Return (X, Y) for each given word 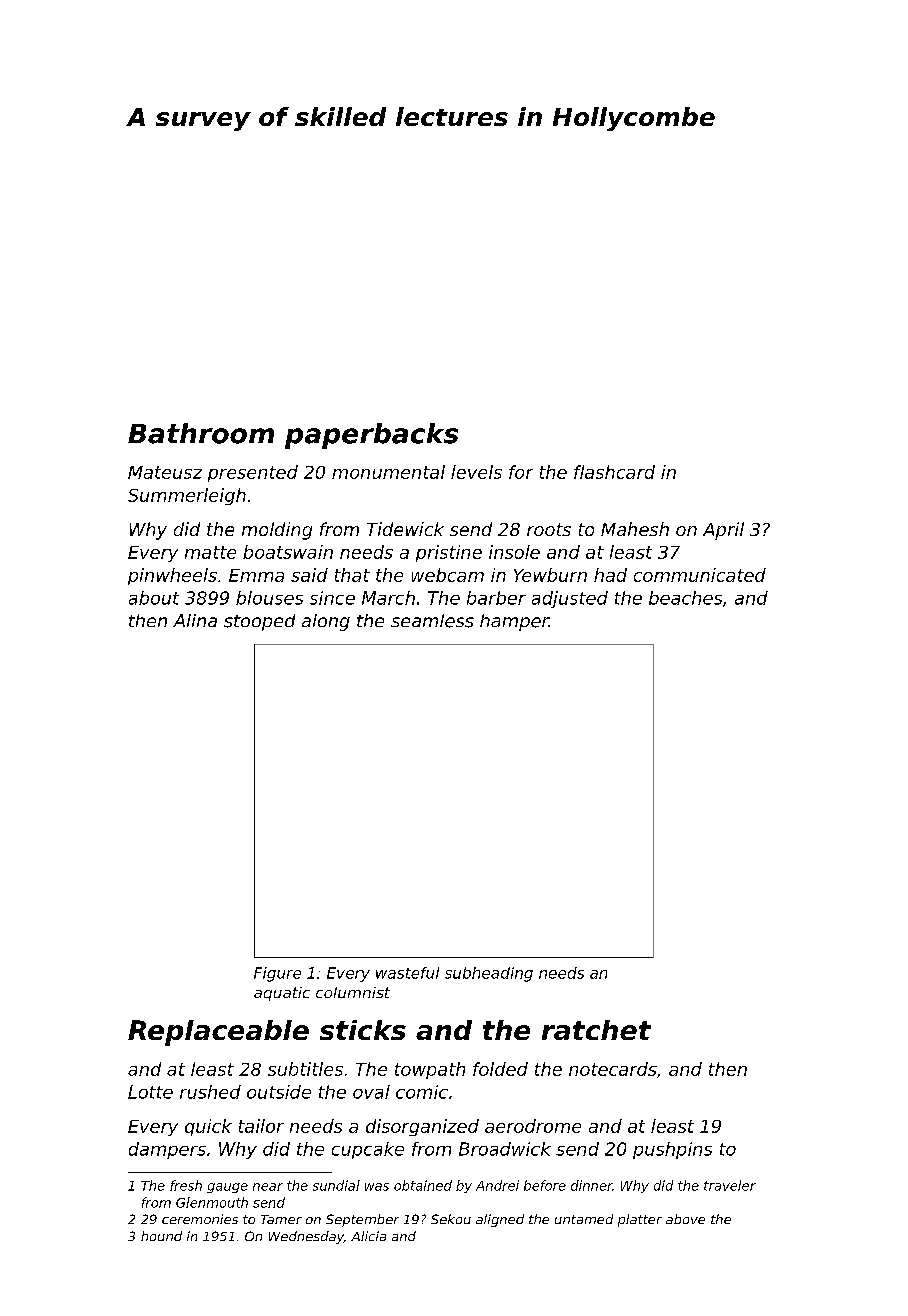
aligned (500, 1220)
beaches (685, 598)
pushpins (672, 1150)
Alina (195, 620)
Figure (277, 974)
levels (476, 472)
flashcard (614, 472)
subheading (489, 974)
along (326, 622)
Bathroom (201, 433)
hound (161, 1236)
